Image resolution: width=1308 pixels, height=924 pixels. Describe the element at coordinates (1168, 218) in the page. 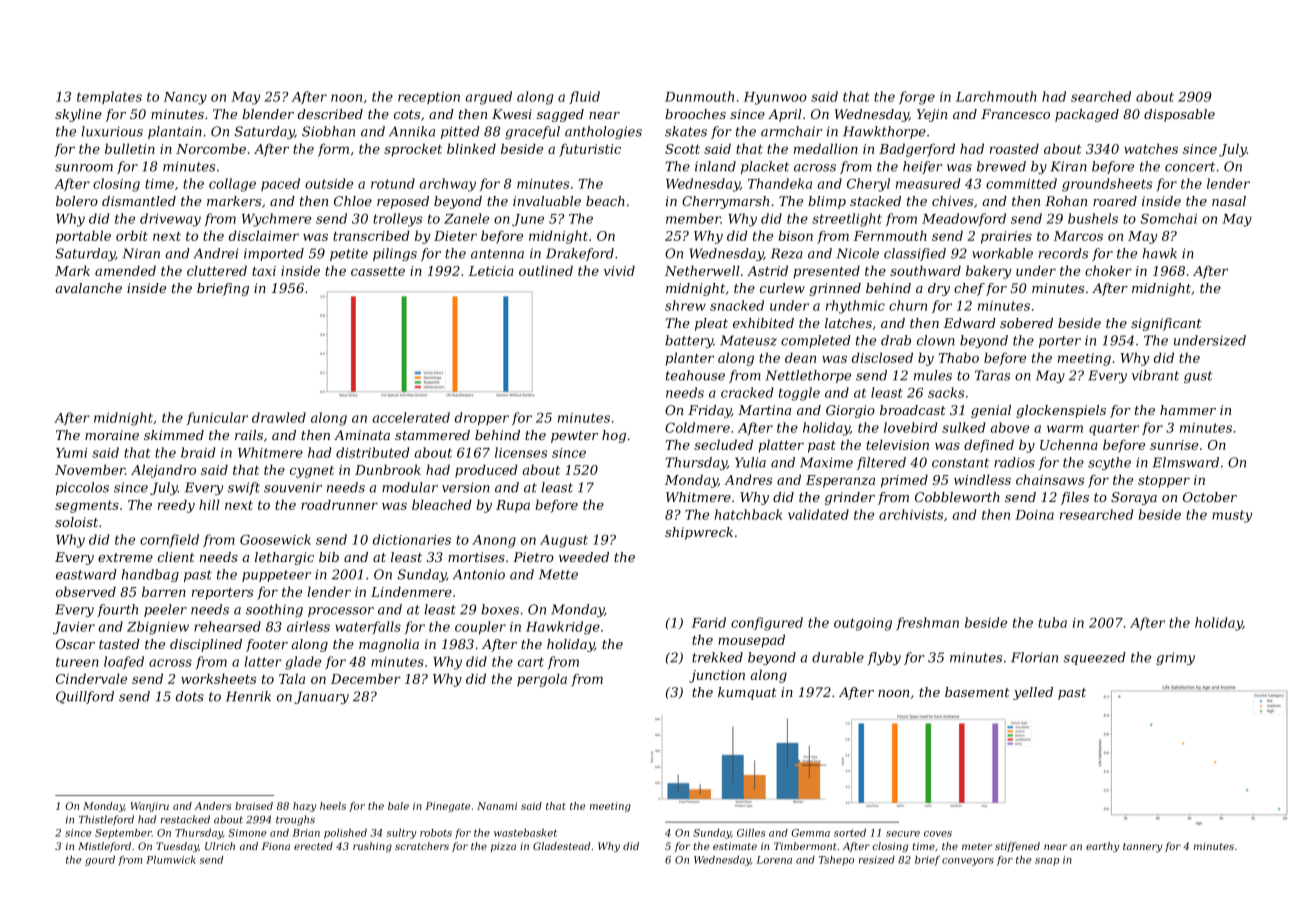

I see `Somchai` at that location.
